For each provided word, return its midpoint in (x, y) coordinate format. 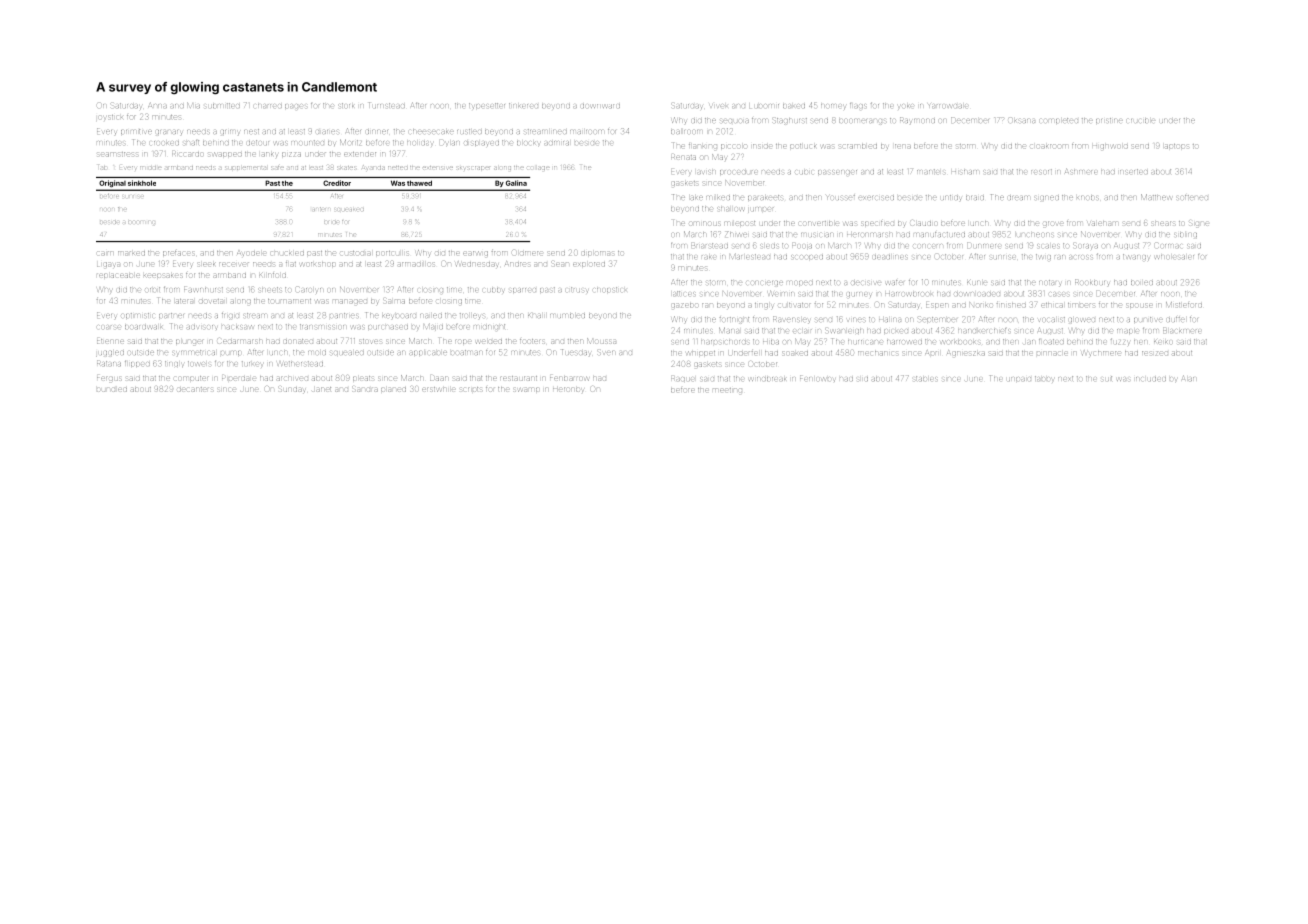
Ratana (109, 363)
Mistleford (1184, 304)
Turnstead (387, 105)
